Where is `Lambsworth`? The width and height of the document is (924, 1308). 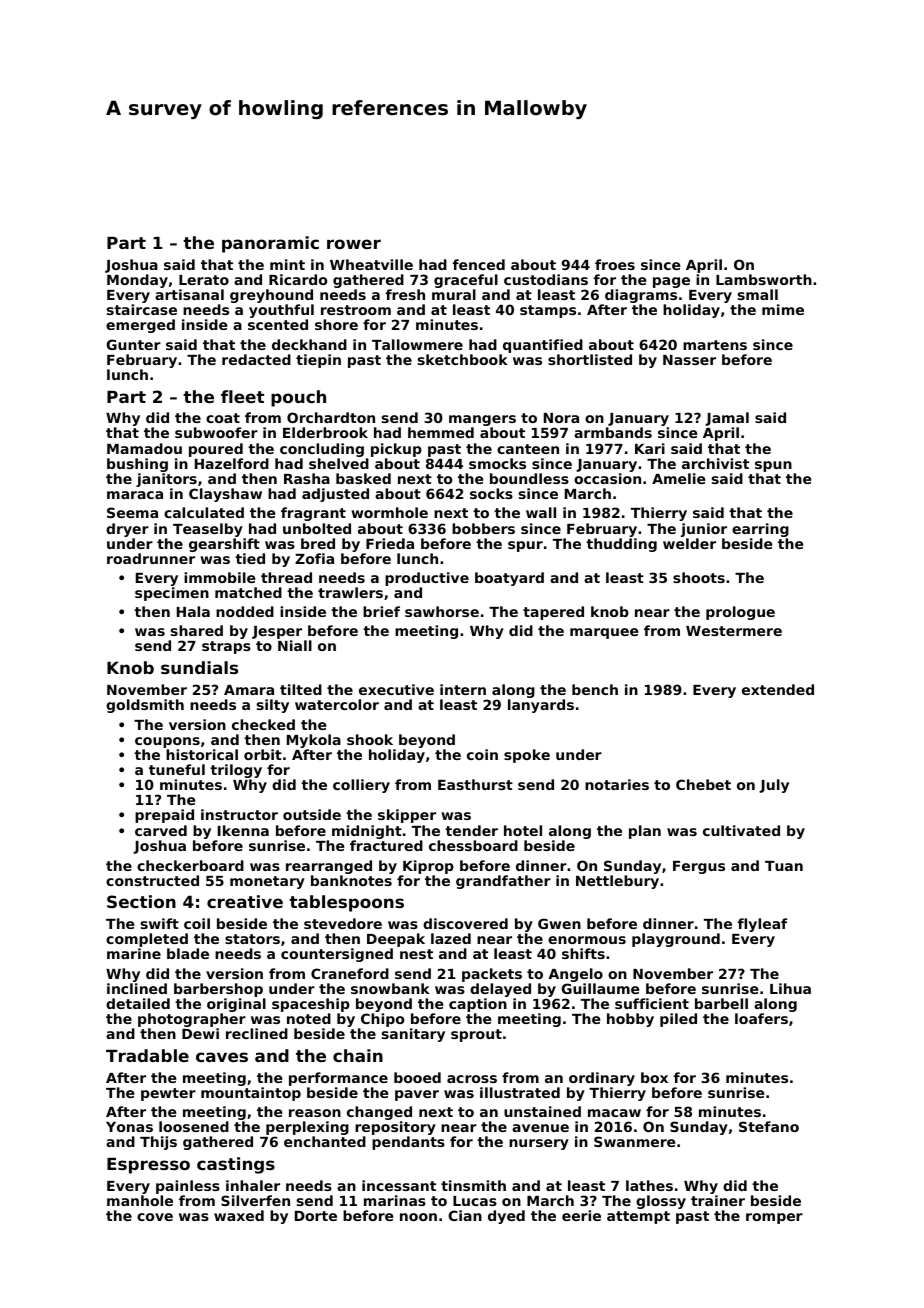 Lambsworth is located at coordinates (764, 279).
